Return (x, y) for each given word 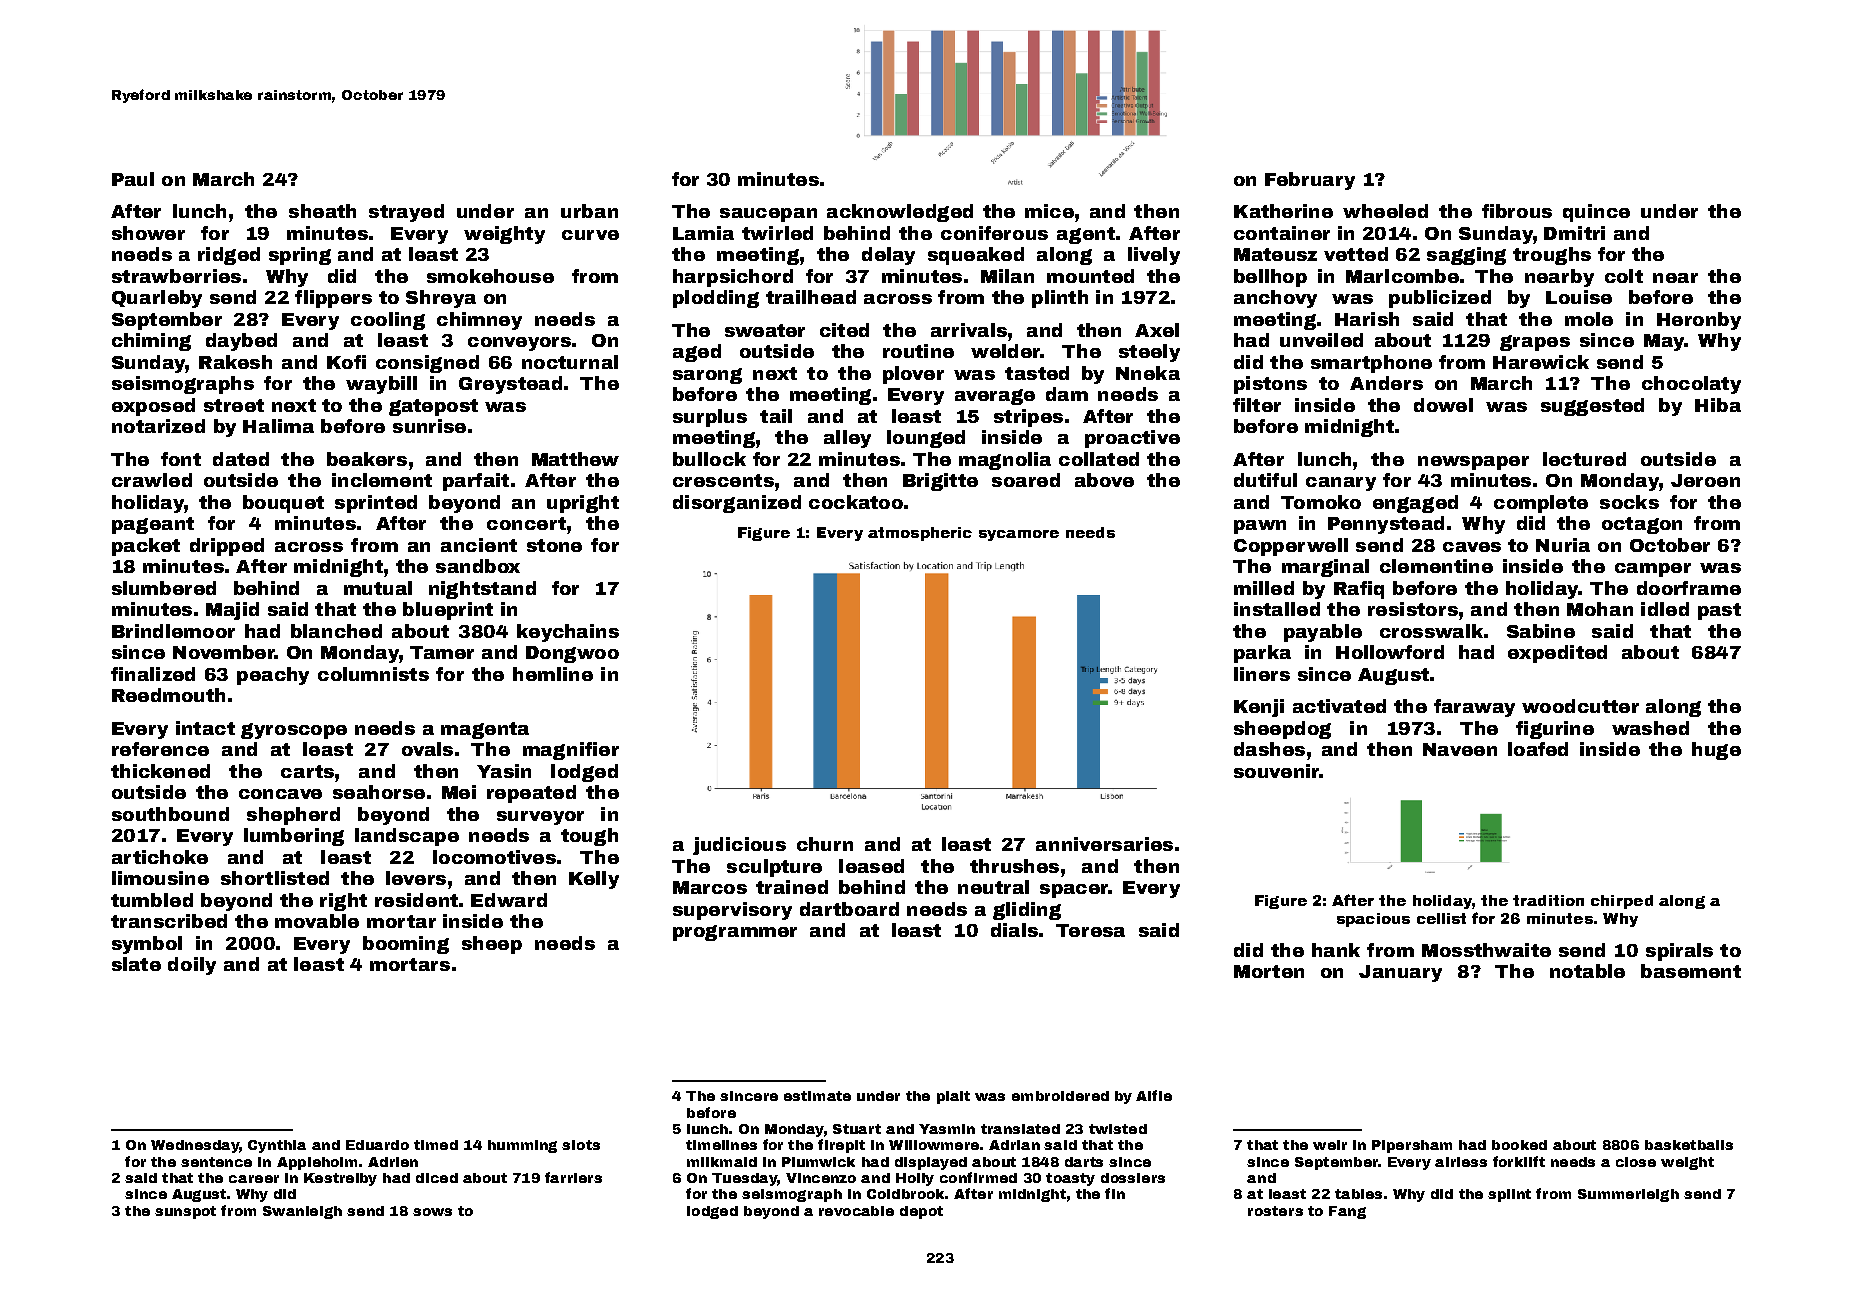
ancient (479, 545)
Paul (133, 179)
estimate (817, 1096)
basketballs (1689, 1145)
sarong (707, 376)
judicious (739, 846)
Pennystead (1386, 525)
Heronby (1699, 321)
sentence (216, 1162)
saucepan (768, 215)
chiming (151, 342)
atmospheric (920, 534)
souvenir (1277, 771)
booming (406, 945)
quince (1596, 213)
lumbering (294, 837)
